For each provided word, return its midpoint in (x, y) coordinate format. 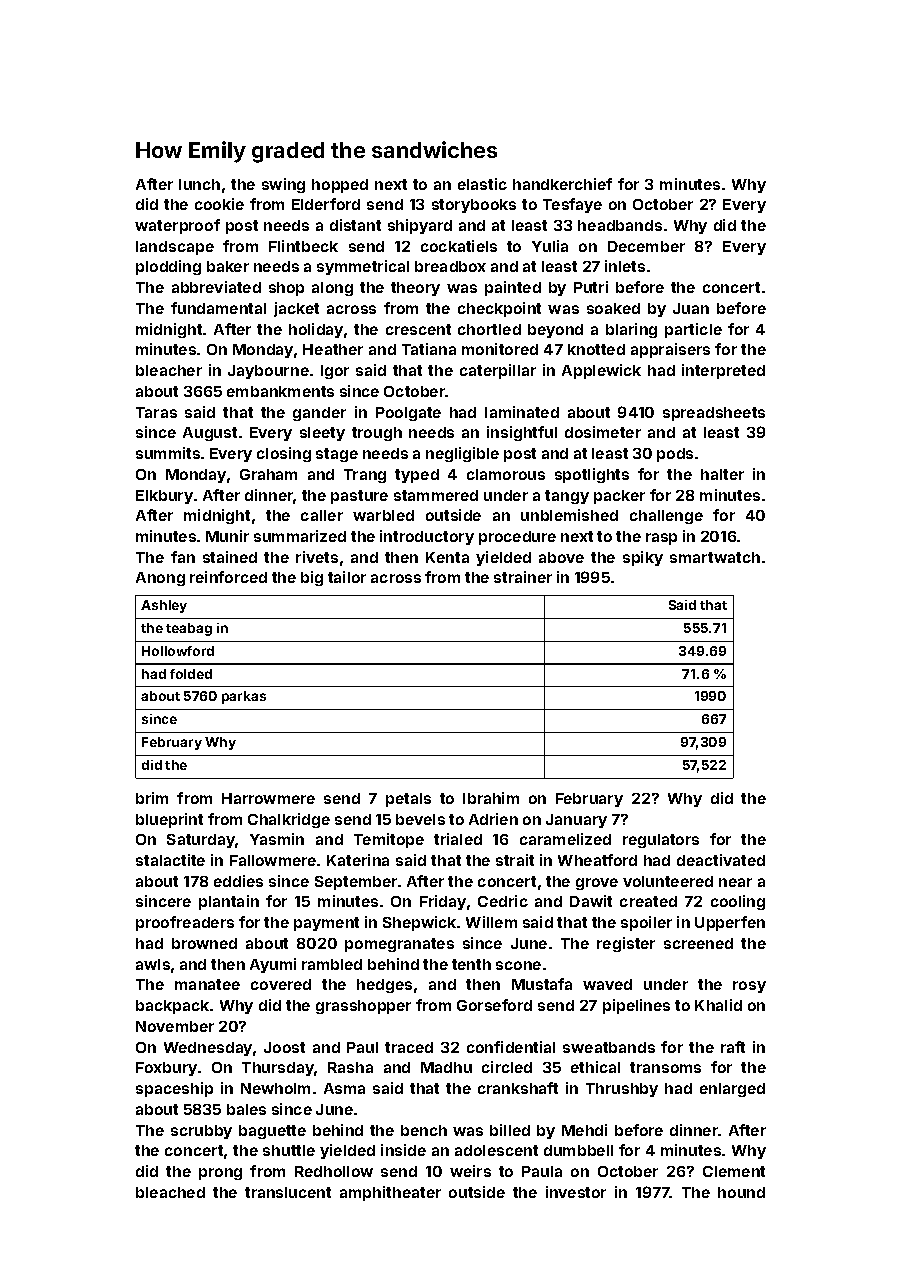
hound (741, 1192)
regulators (661, 841)
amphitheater (390, 1193)
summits (168, 453)
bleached (170, 1192)
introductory (427, 537)
